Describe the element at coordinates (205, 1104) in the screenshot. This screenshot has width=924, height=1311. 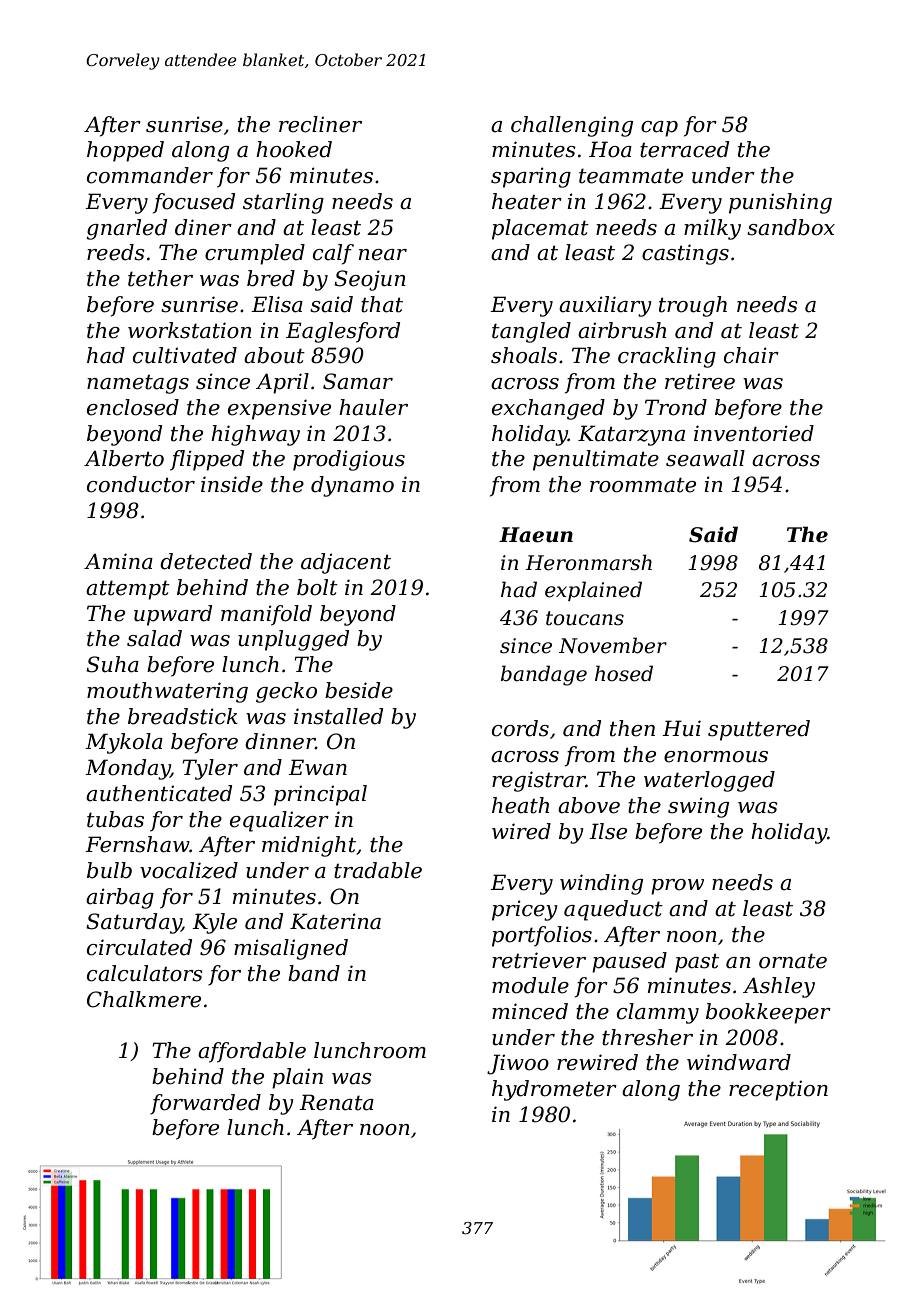
I see `forwarded` at that location.
